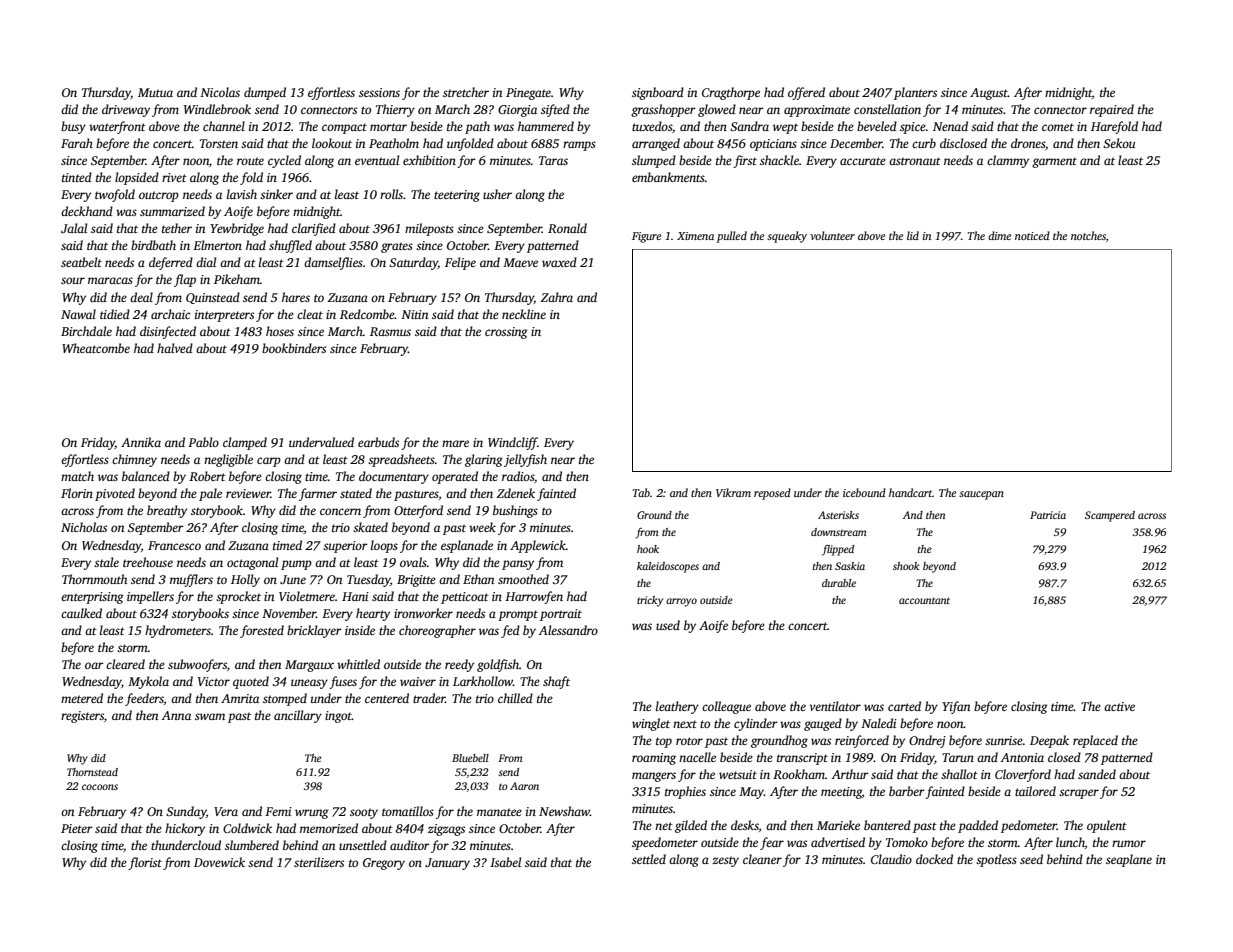 Image resolution: width=1233 pixels, height=952 pixels. Describe the element at coordinates (203, 442) in the screenshot. I see `Pablo` at that location.
